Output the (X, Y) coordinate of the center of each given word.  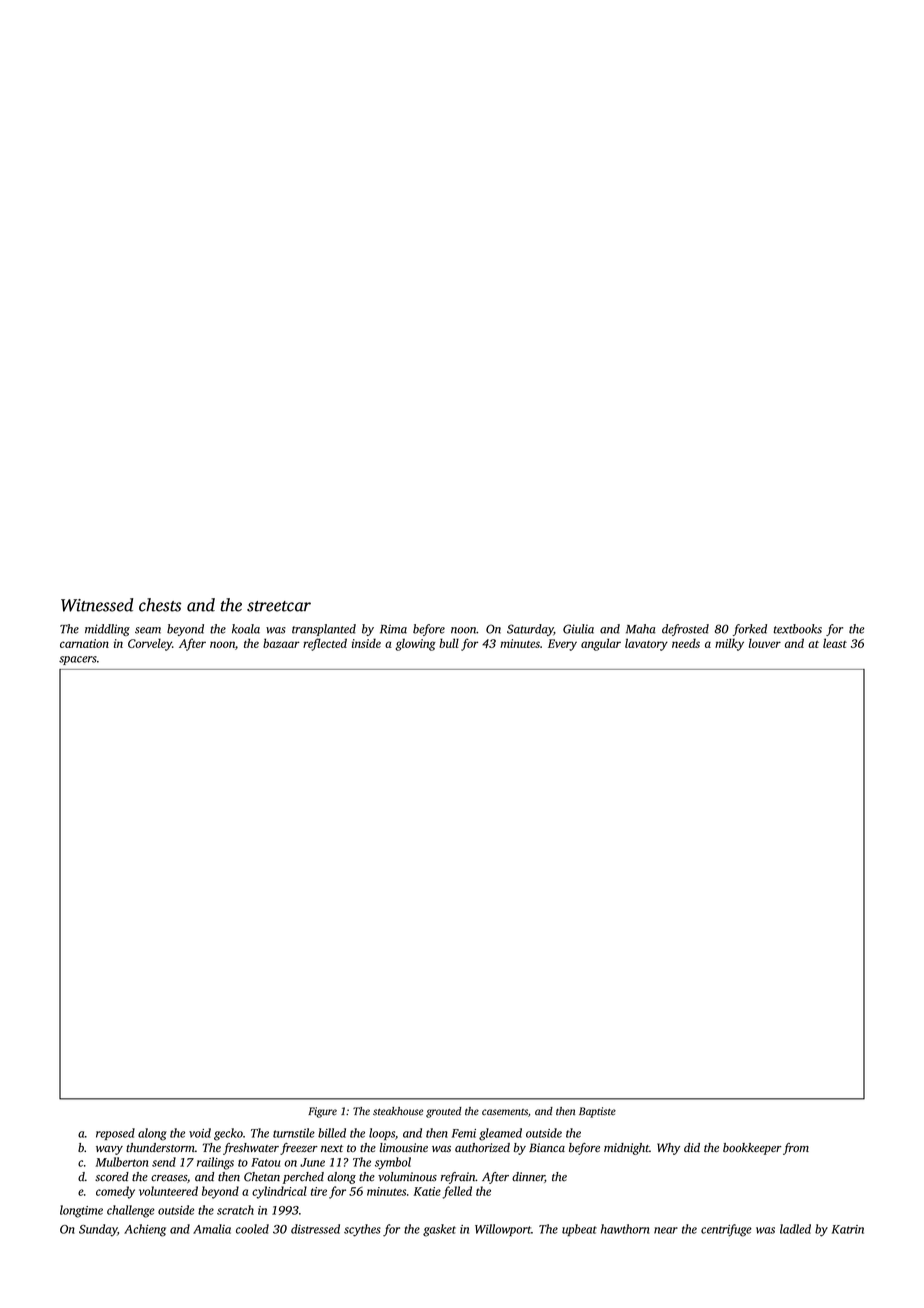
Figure (322, 1112)
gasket (439, 1230)
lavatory (646, 644)
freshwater (251, 1149)
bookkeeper (752, 1149)
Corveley (150, 644)
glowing (415, 644)
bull (449, 643)
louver (765, 643)
